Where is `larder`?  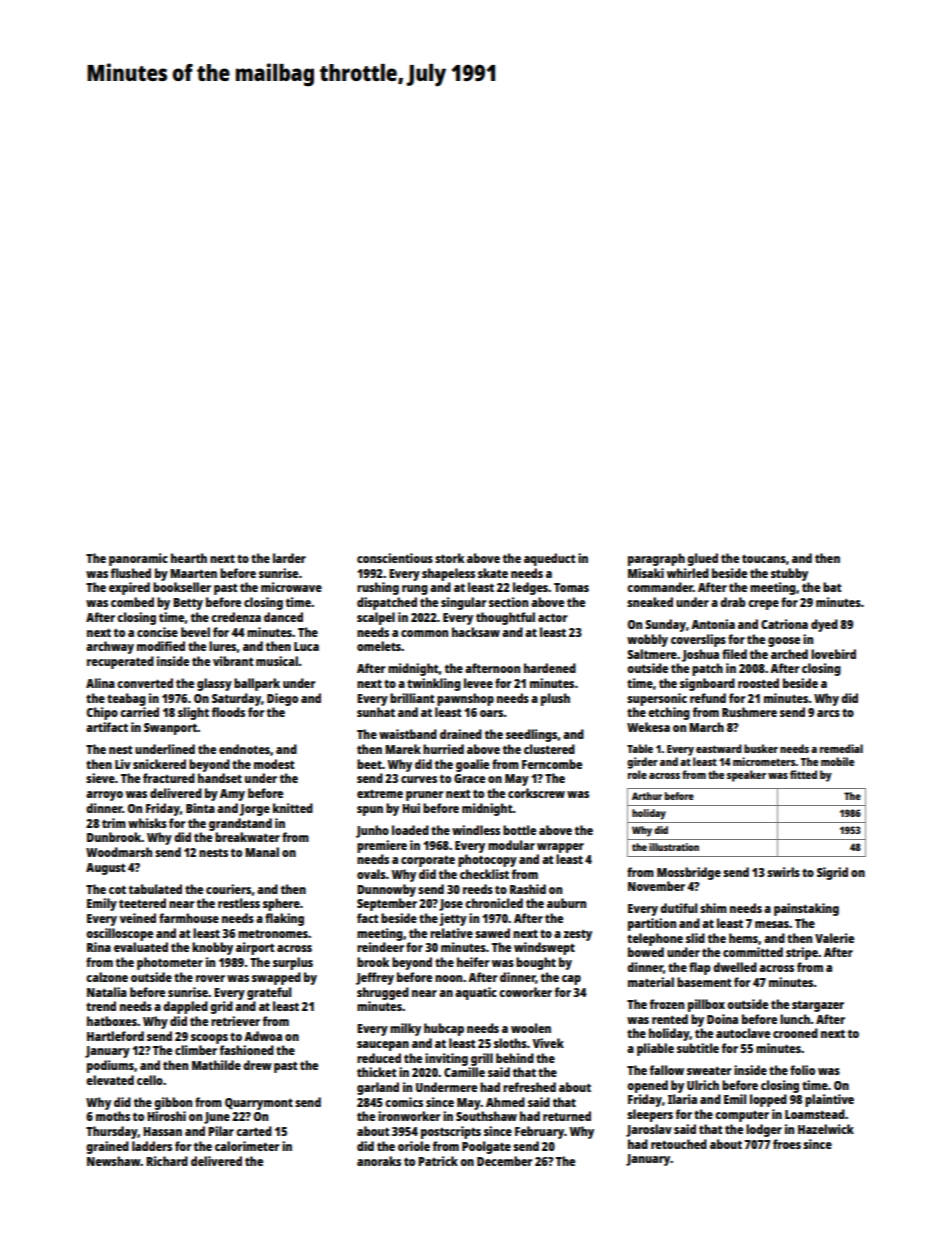 larder is located at coordinates (289, 558).
